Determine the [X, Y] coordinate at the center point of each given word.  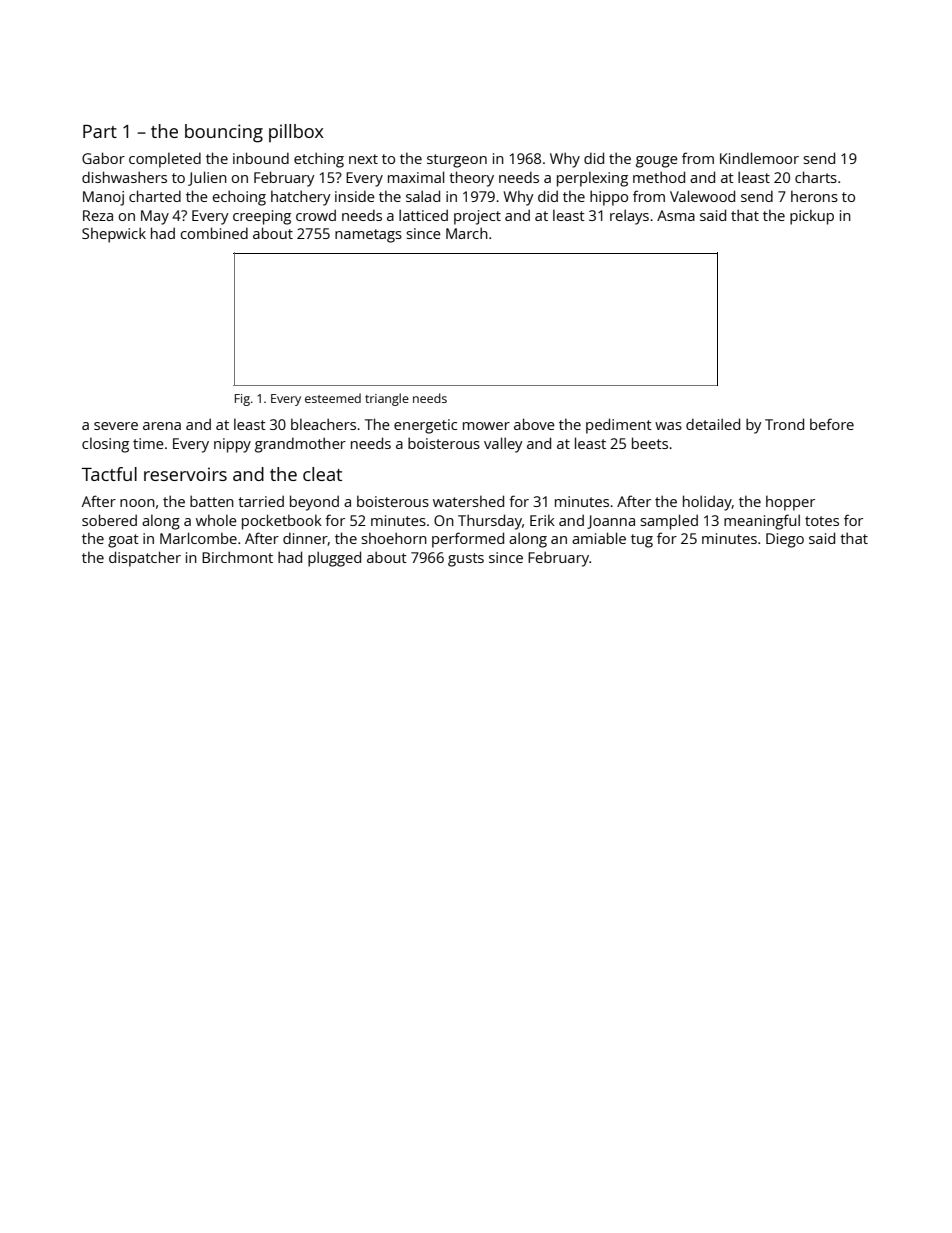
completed [165, 160]
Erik [542, 520]
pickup [812, 217]
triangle [387, 399]
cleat [322, 474]
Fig [242, 400]
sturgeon [457, 161]
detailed [713, 424]
